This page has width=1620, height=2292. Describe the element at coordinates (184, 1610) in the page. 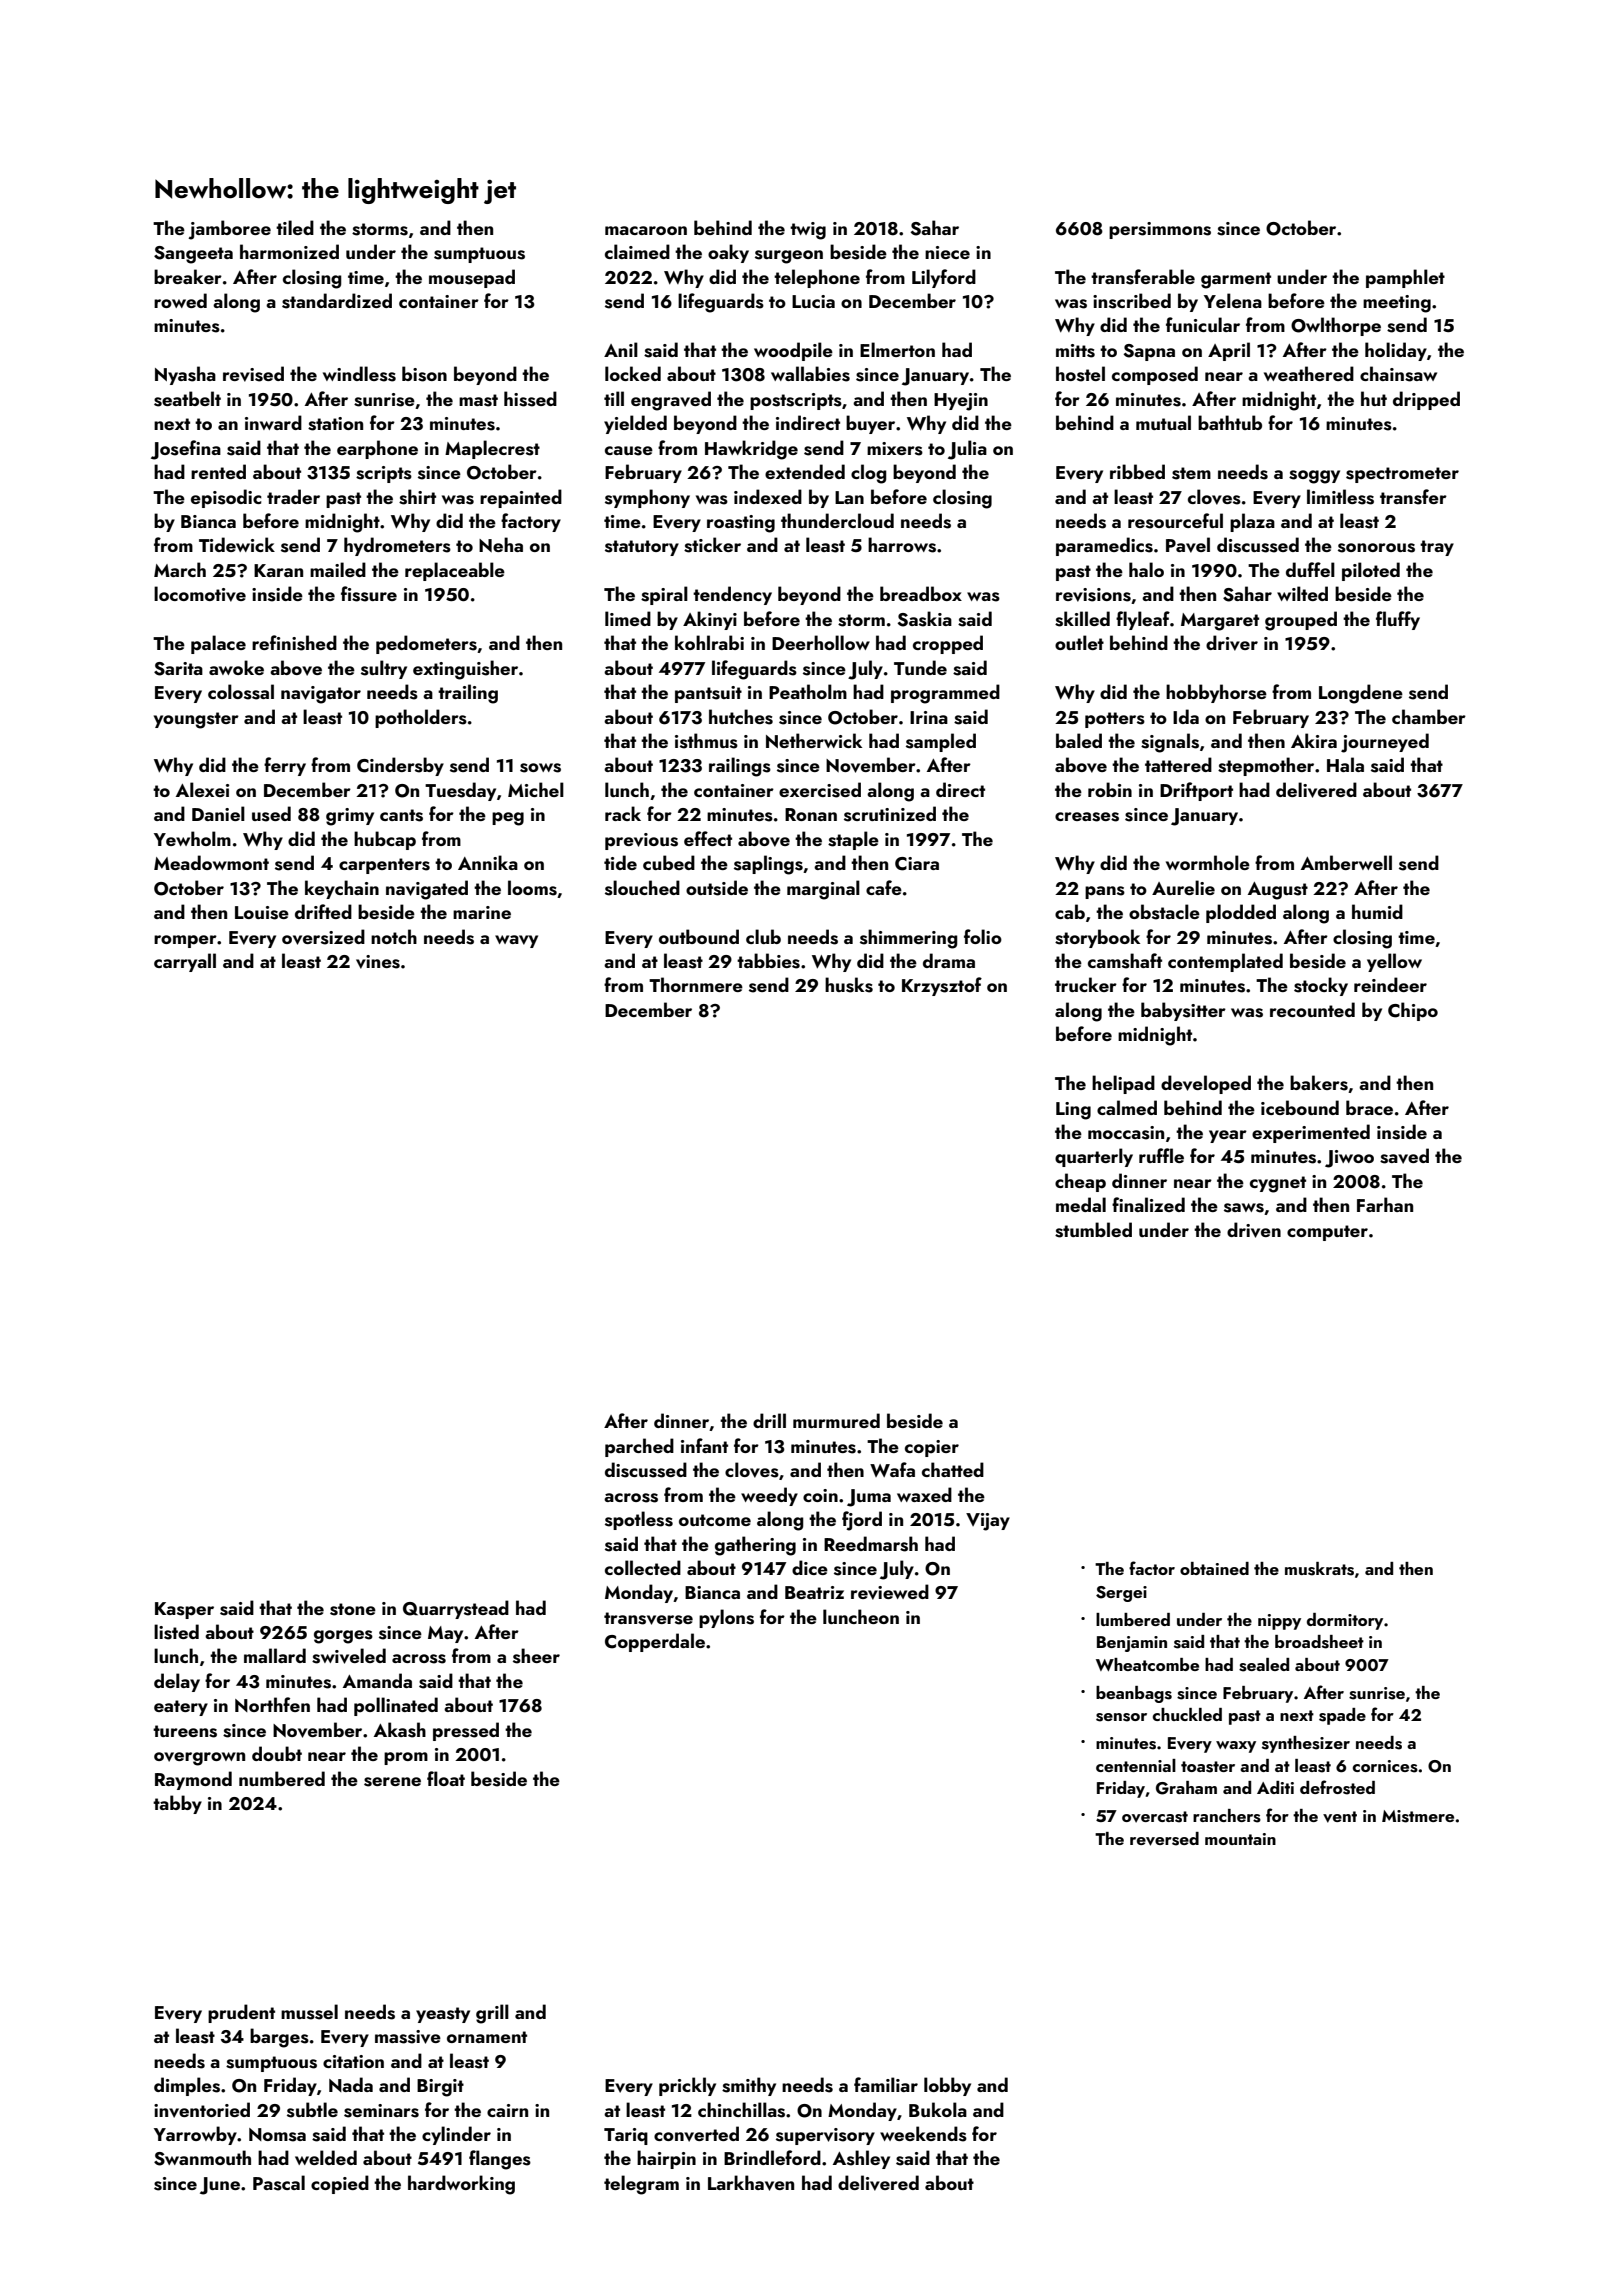

I see `Kasper` at that location.
